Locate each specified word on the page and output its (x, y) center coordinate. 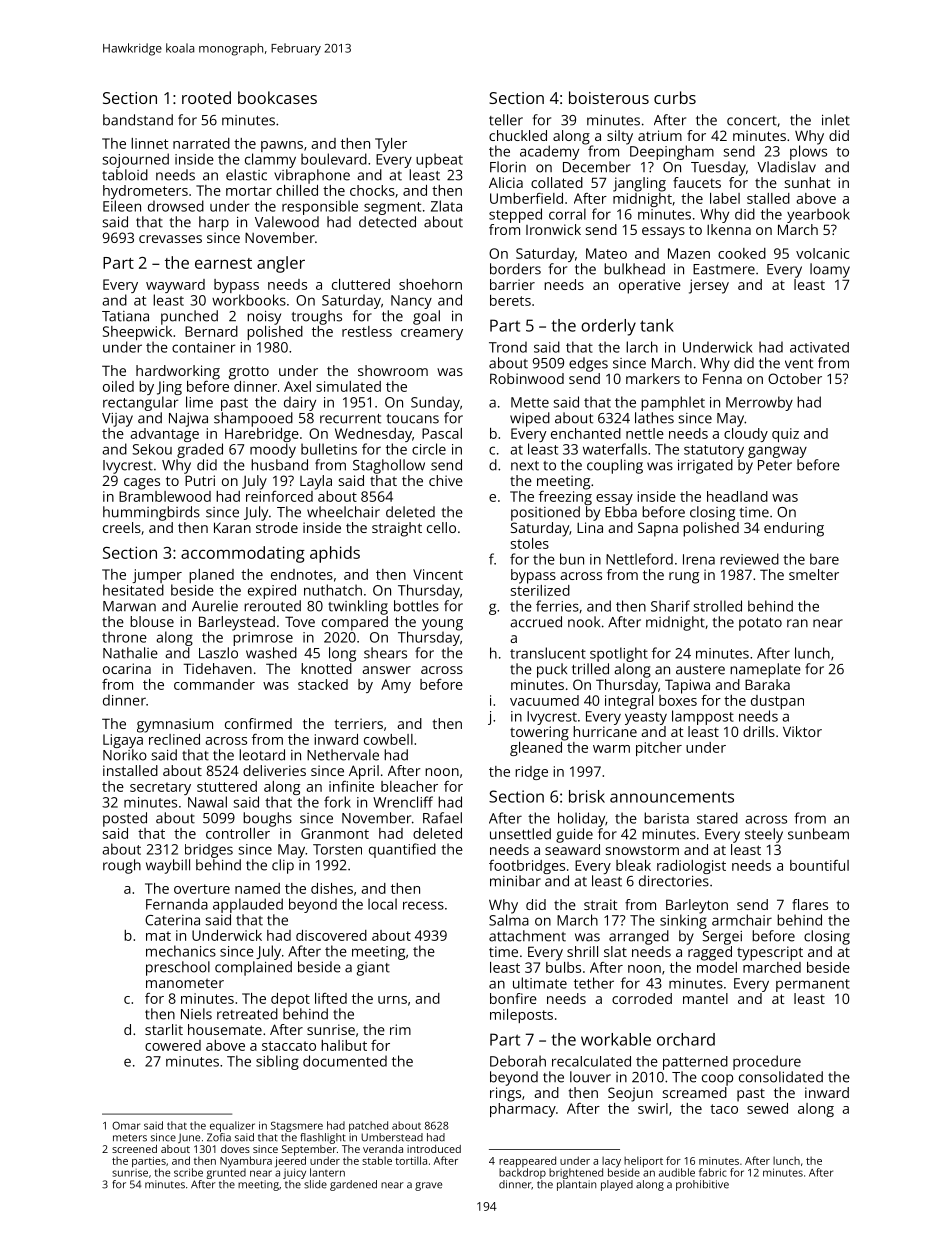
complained (253, 968)
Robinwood (527, 378)
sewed (767, 1108)
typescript (770, 953)
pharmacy (523, 1110)
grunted (226, 1173)
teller (506, 120)
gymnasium (175, 725)
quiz (785, 435)
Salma (509, 920)
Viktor (802, 731)
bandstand (138, 120)
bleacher (409, 786)
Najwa (188, 420)
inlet (836, 120)
